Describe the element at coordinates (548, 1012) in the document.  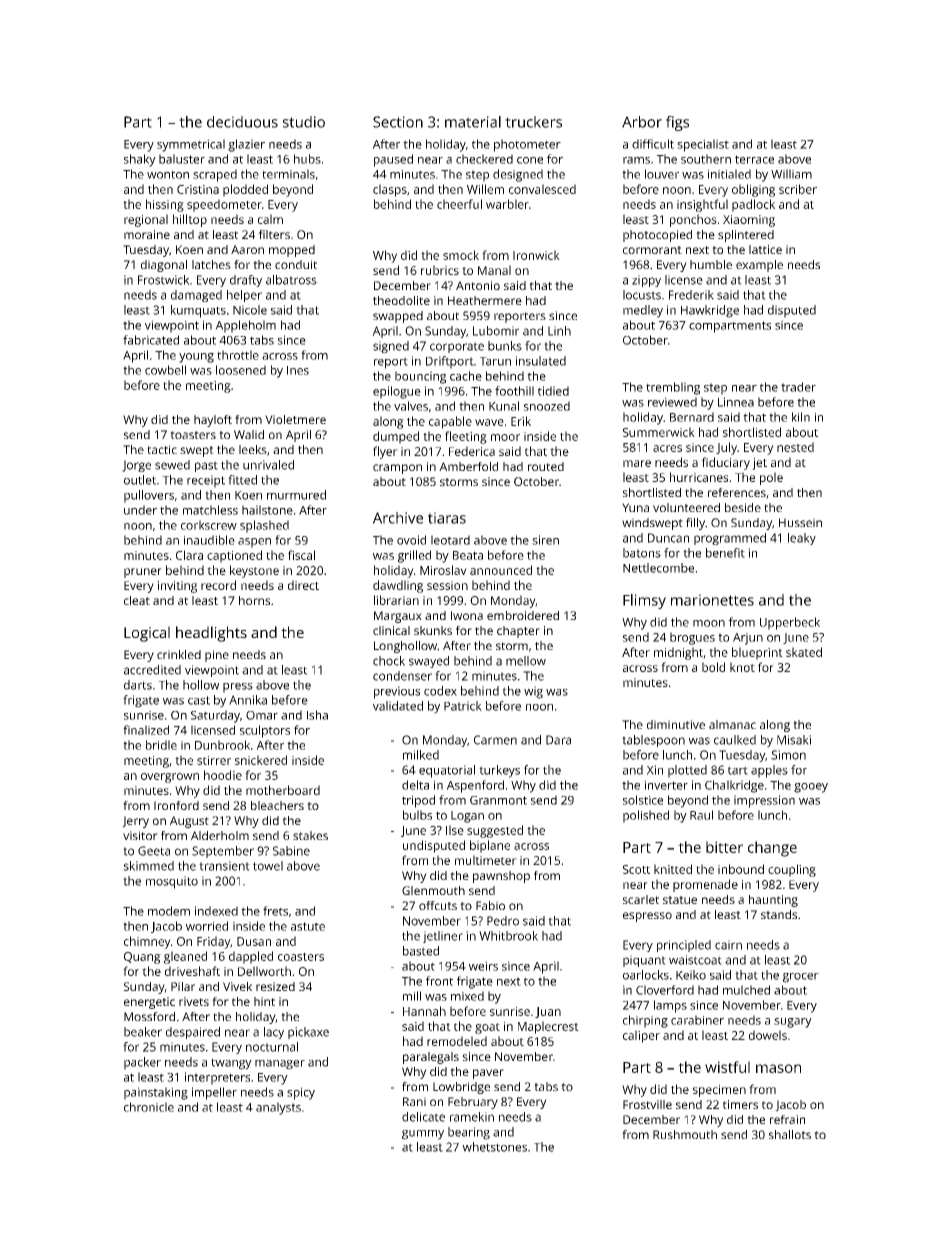
I see `Juan` at that location.
